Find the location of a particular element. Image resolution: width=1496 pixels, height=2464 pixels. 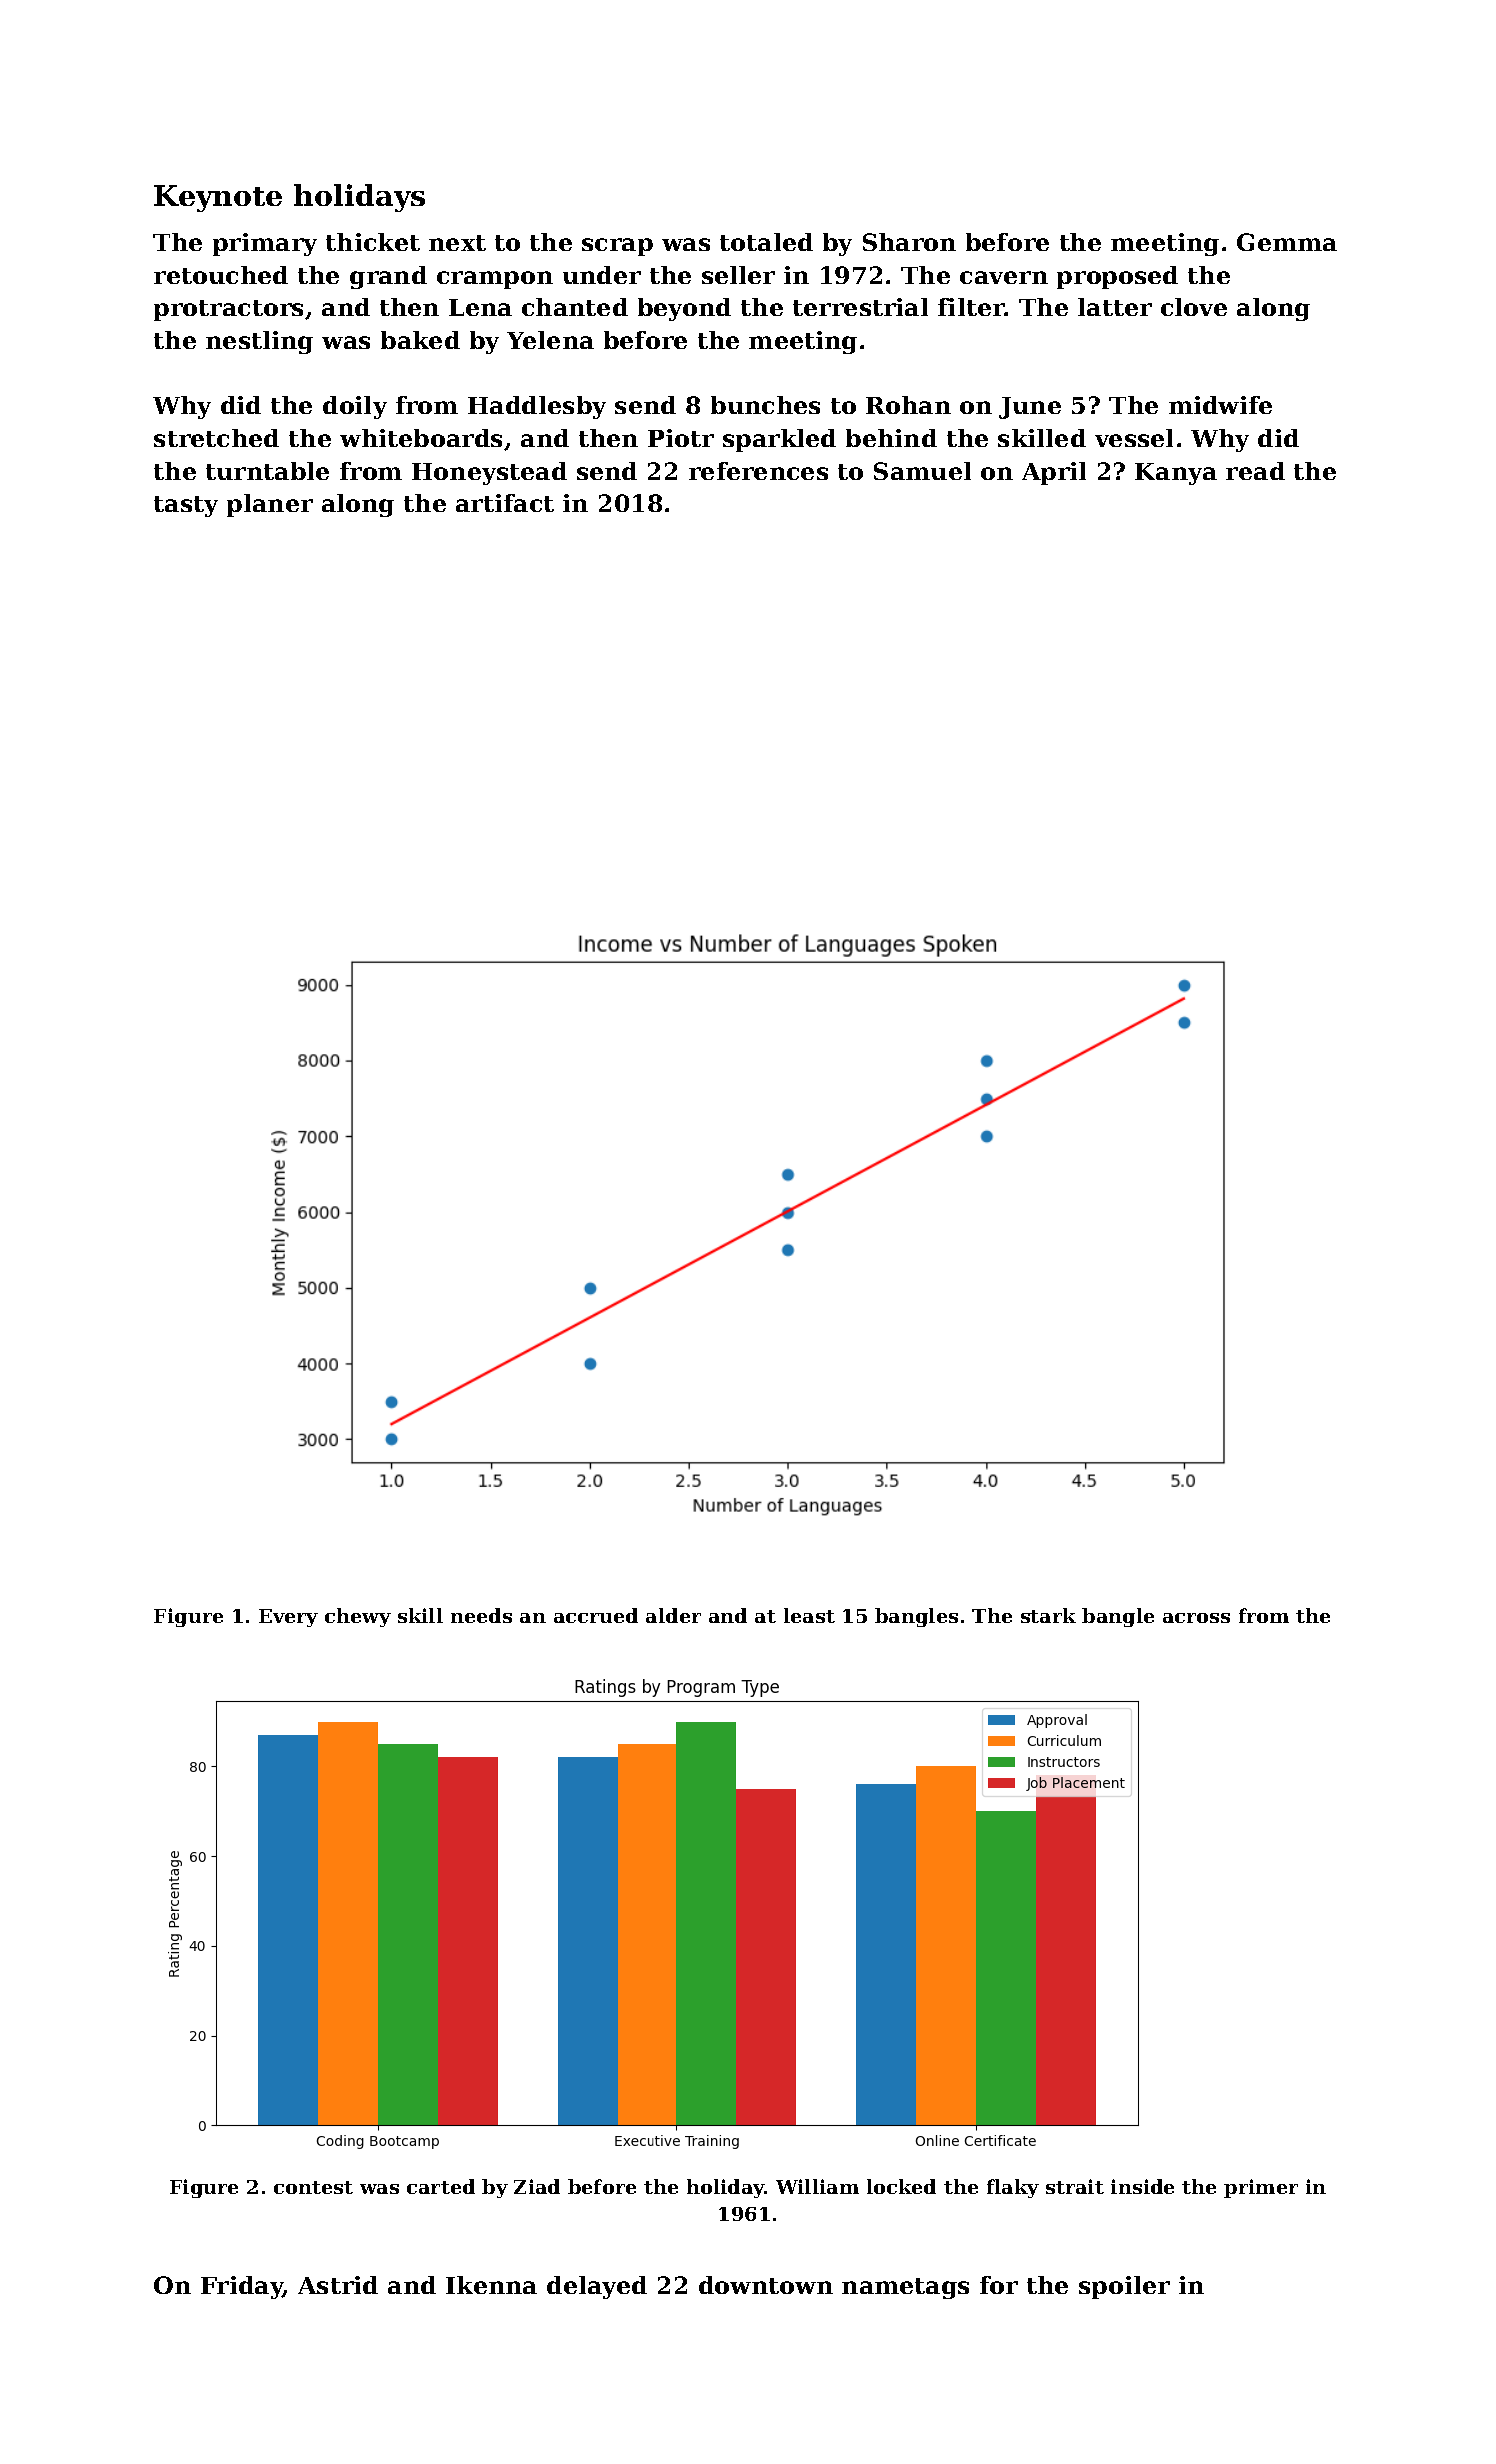

Sharon is located at coordinates (909, 242).
